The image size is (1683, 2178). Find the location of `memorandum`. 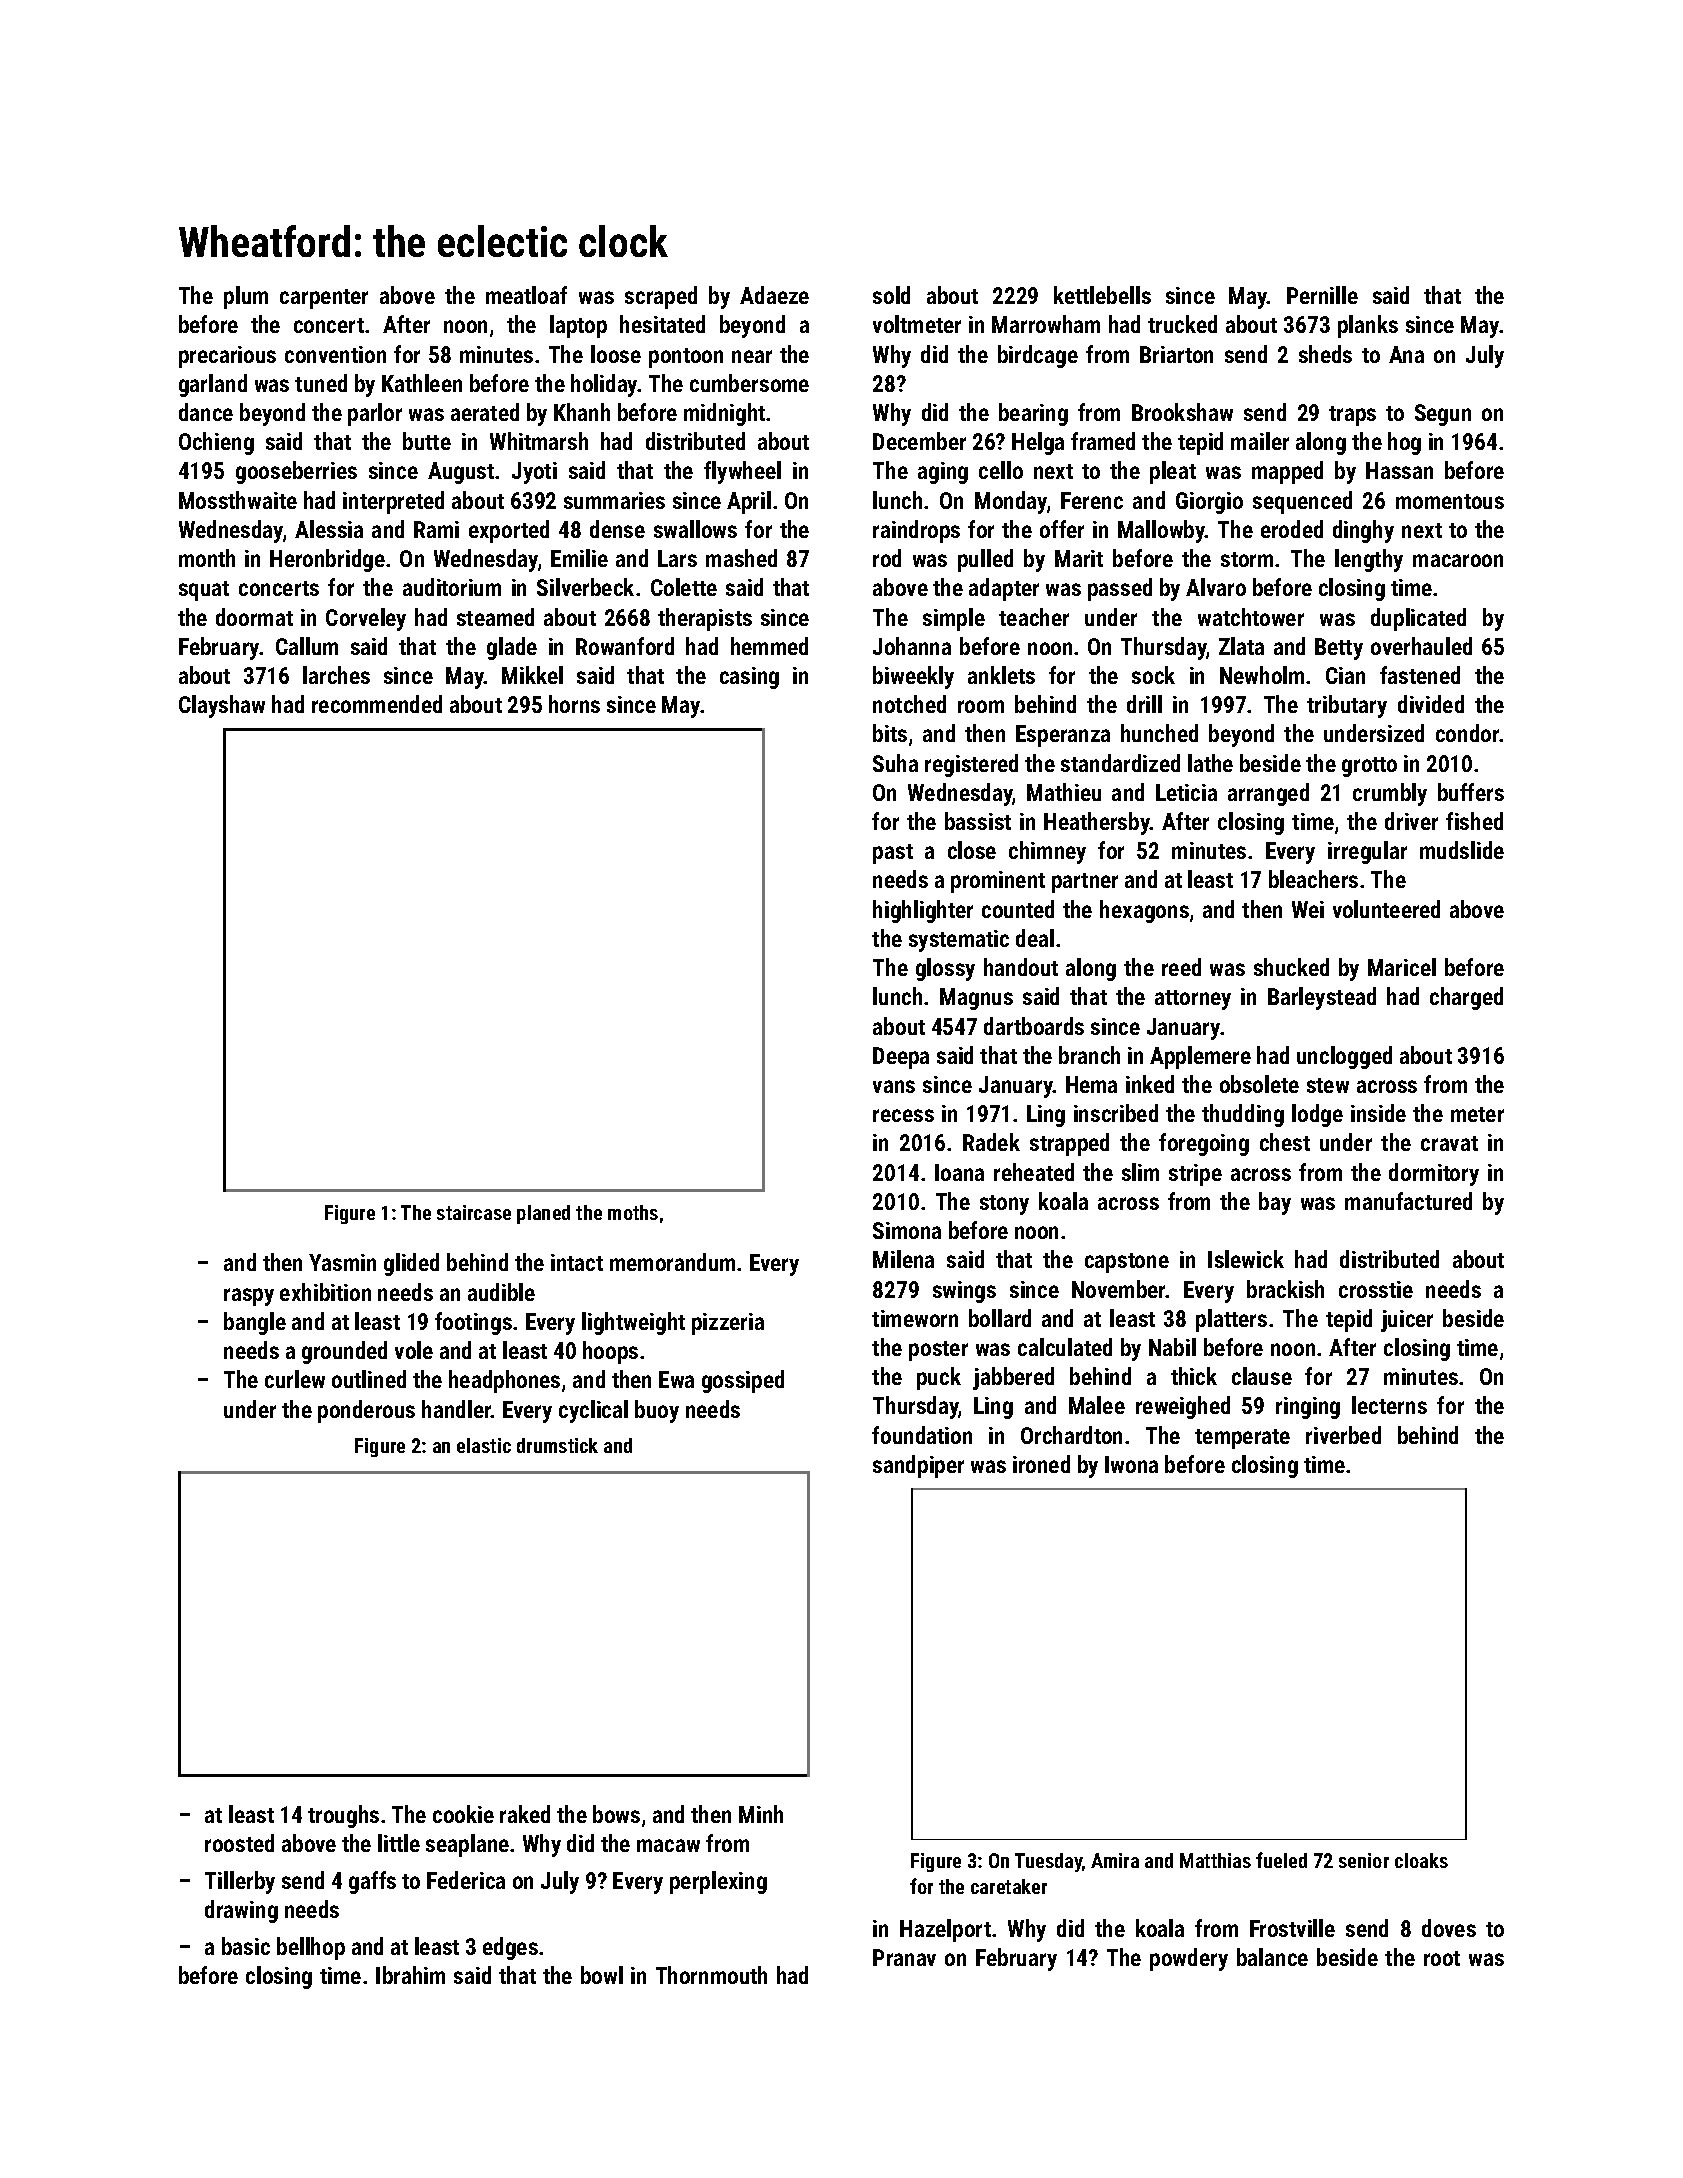

memorandum is located at coordinates (672, 1262).
